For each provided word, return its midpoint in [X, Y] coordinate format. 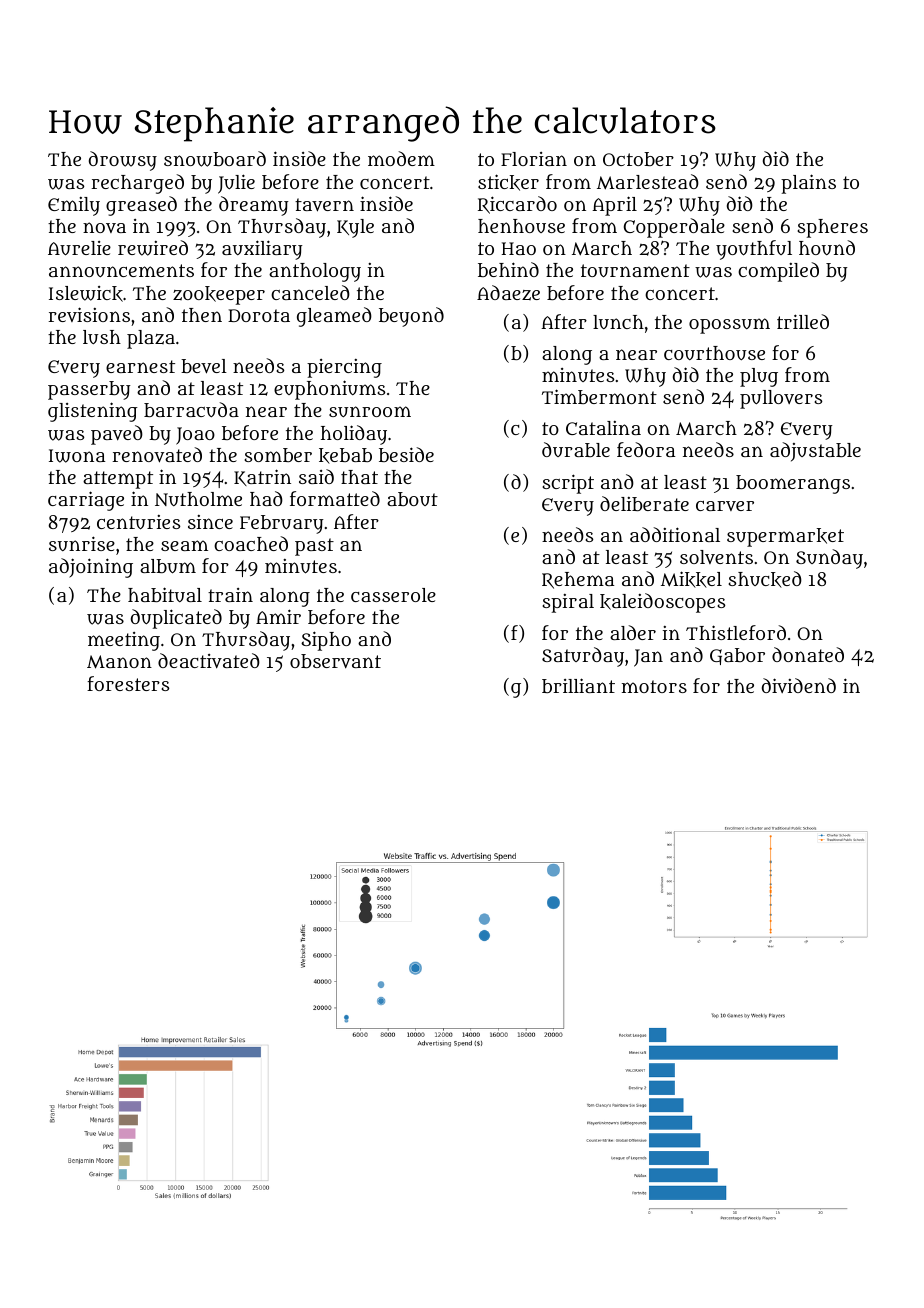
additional [675, 534]
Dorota [259, 315]
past [314, 547]
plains [808, 184]
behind [508, 269]
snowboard [215, 159]
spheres [832, 228]
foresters [128, 683]
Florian [534, 159]
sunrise [82, 543]
